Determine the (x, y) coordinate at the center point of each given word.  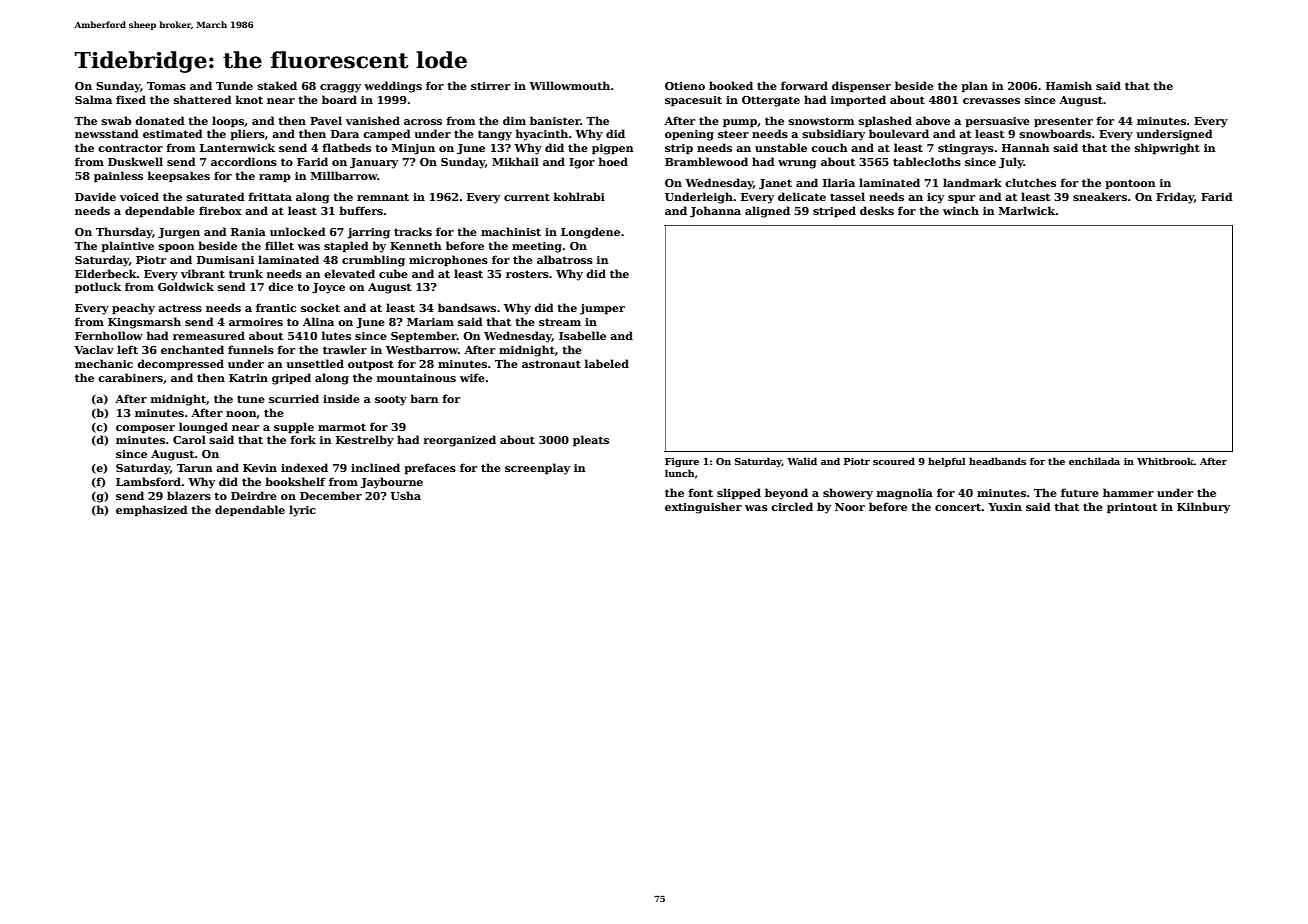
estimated (173, 133)
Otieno (685, 86)
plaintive (127, 246)
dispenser (861, 86)
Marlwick (1027, 210)
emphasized (152, 510)
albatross (565, 259)
